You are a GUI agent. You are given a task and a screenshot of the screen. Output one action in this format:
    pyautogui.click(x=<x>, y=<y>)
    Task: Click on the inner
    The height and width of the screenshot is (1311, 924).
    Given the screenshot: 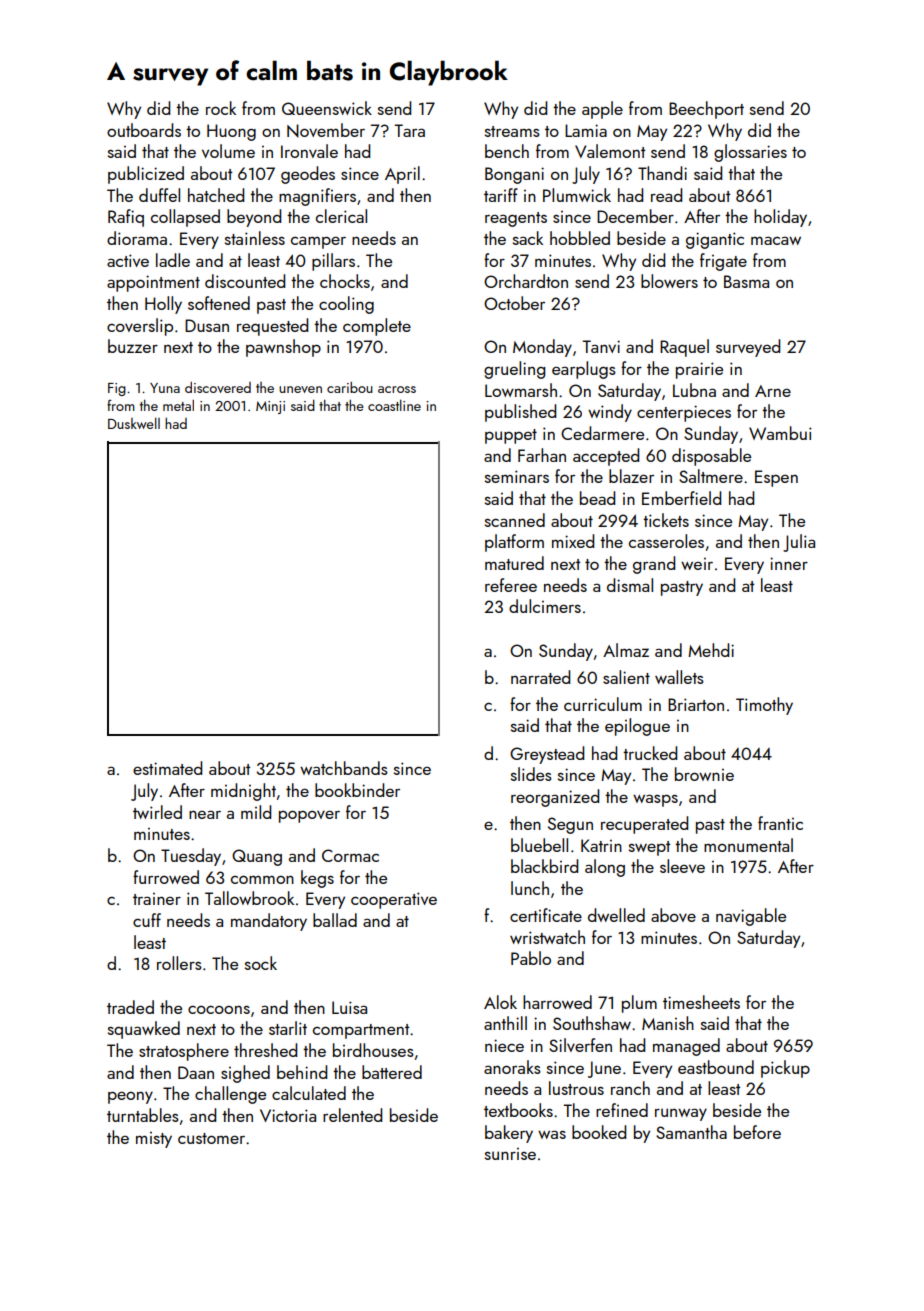 What is the action you would take?
    pyautogui.click(x=789, y=563)
